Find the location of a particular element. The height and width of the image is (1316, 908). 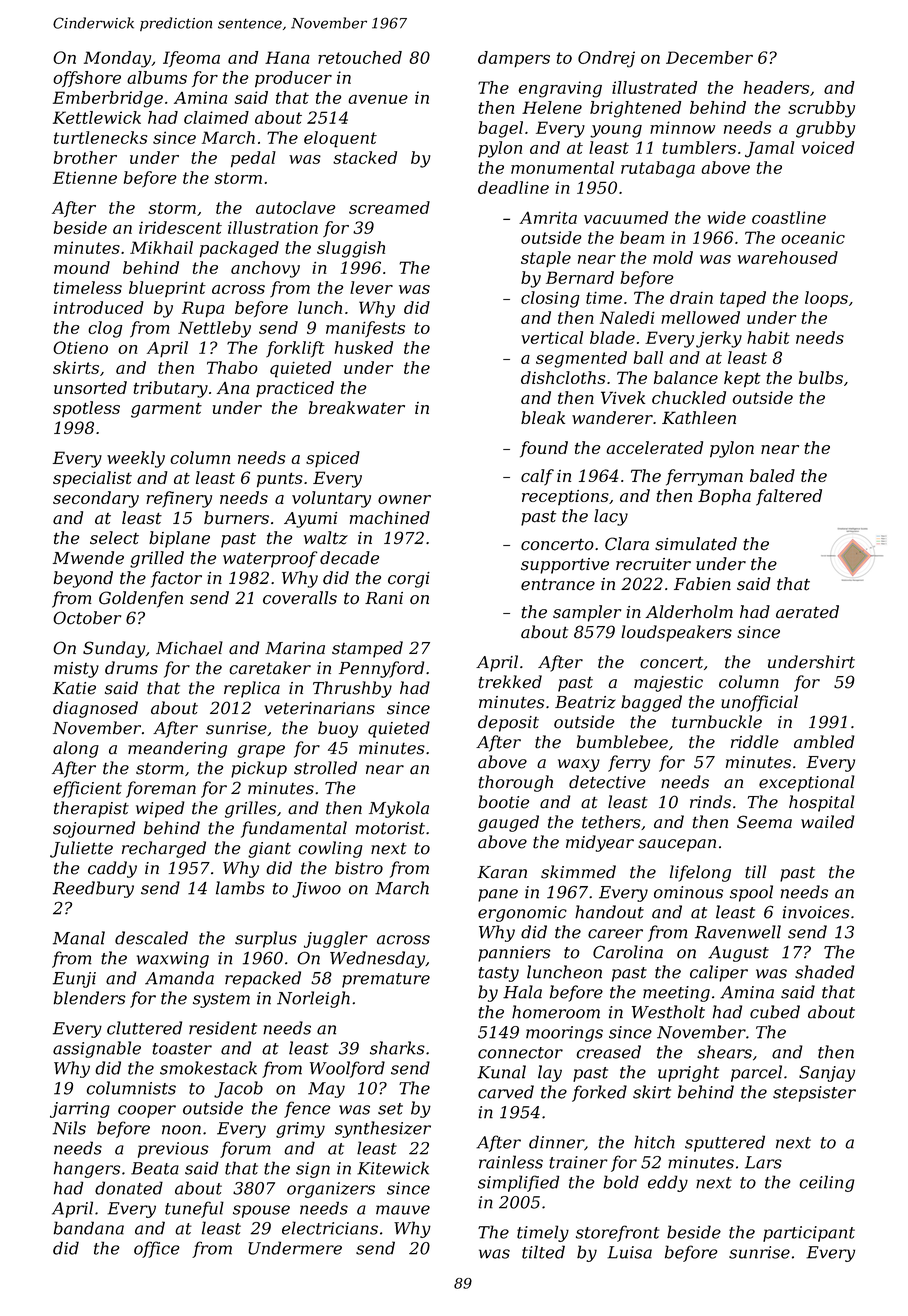

stepsister is located at coordinates (814, 1094).
